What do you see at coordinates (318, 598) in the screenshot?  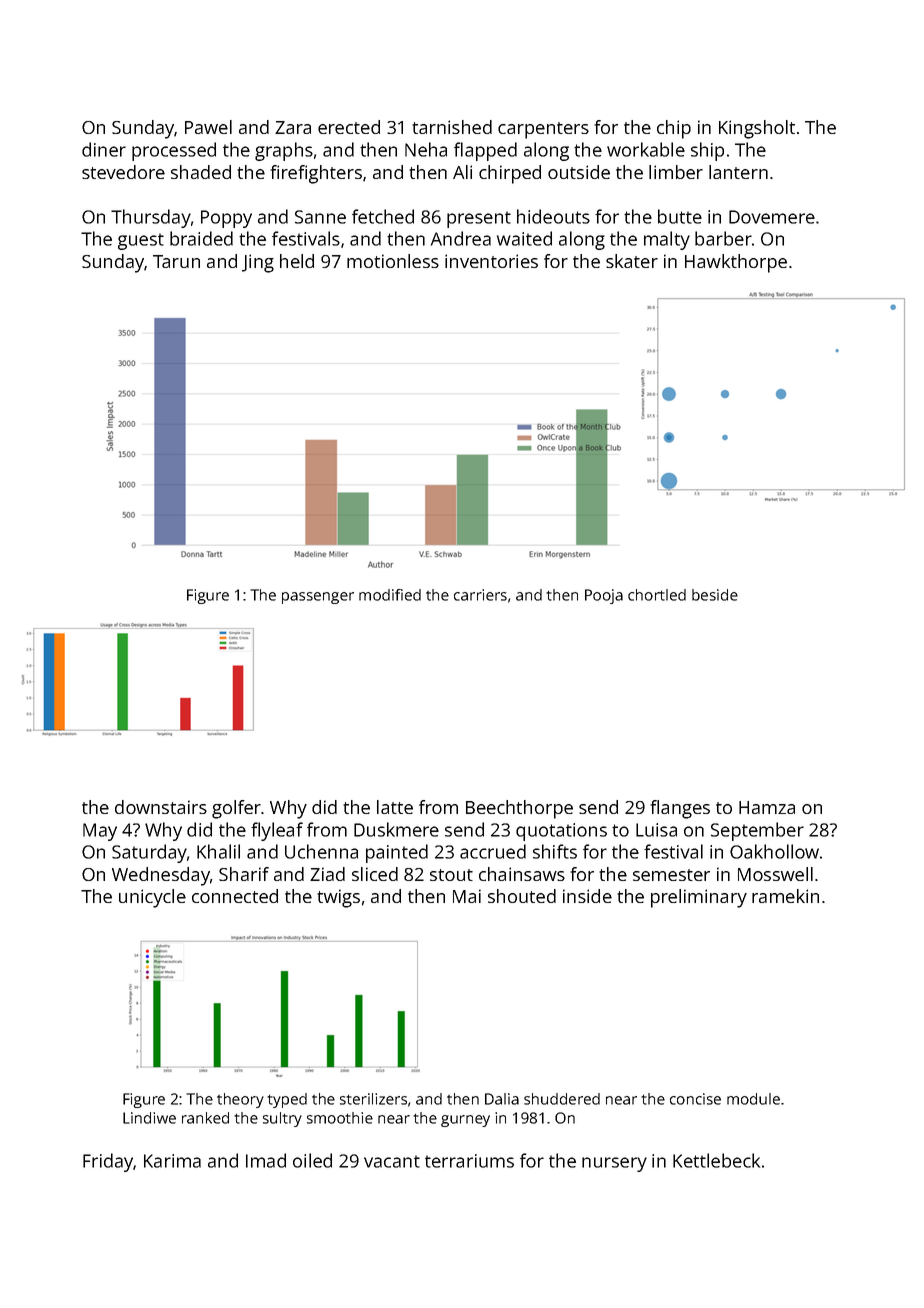 I see `passenger` at bounding box center [318, 598].
